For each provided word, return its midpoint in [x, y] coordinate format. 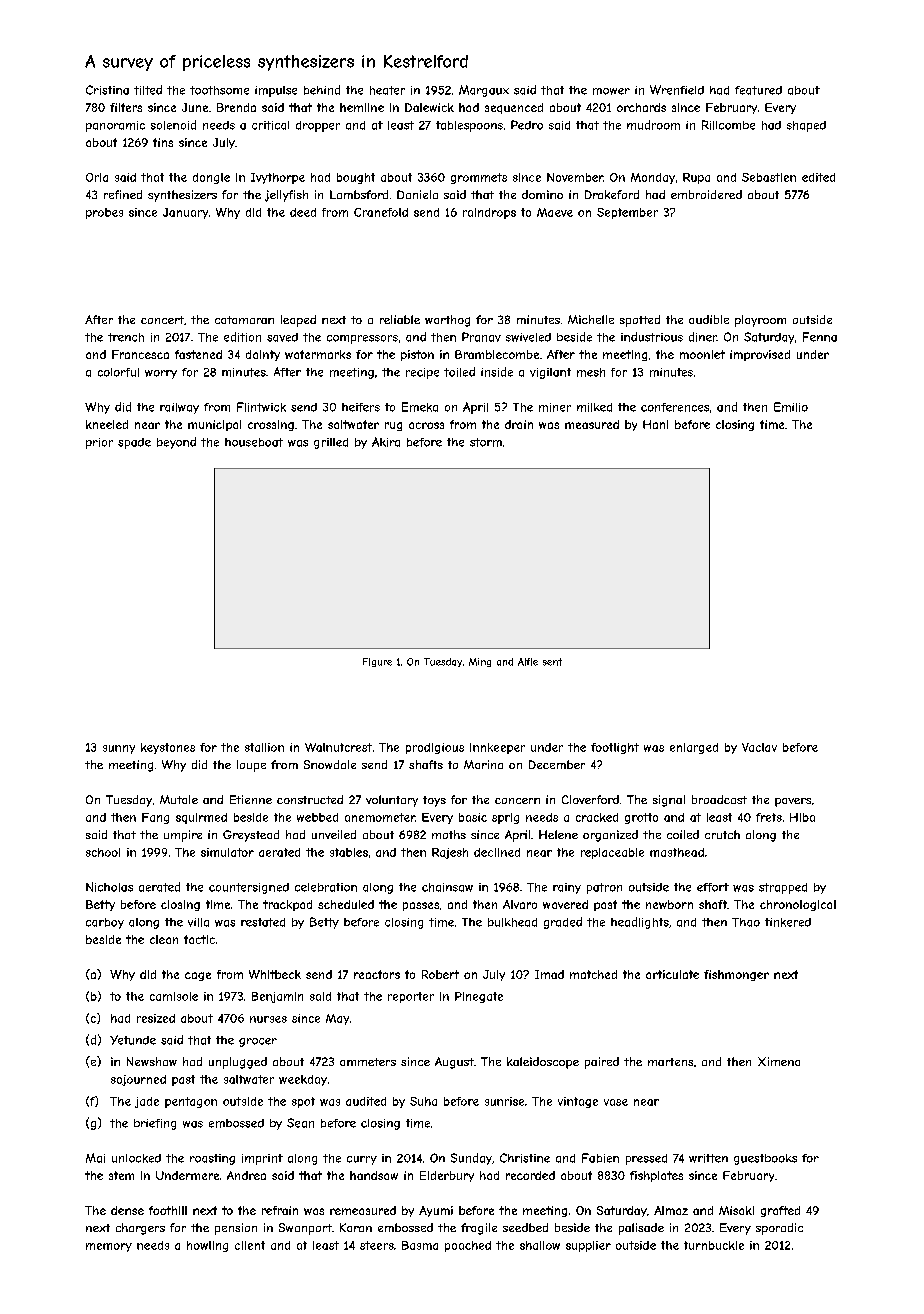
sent [552, 662]
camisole [174, 996]
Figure [377, 662]
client [250, 1245]
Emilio [791, 407]
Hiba [802, 817]
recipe [422, 373]
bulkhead [512, 922]
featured [758, 90]
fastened [198, 354]
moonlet [702, 354]
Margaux [484, 91]
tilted [148, 90]
